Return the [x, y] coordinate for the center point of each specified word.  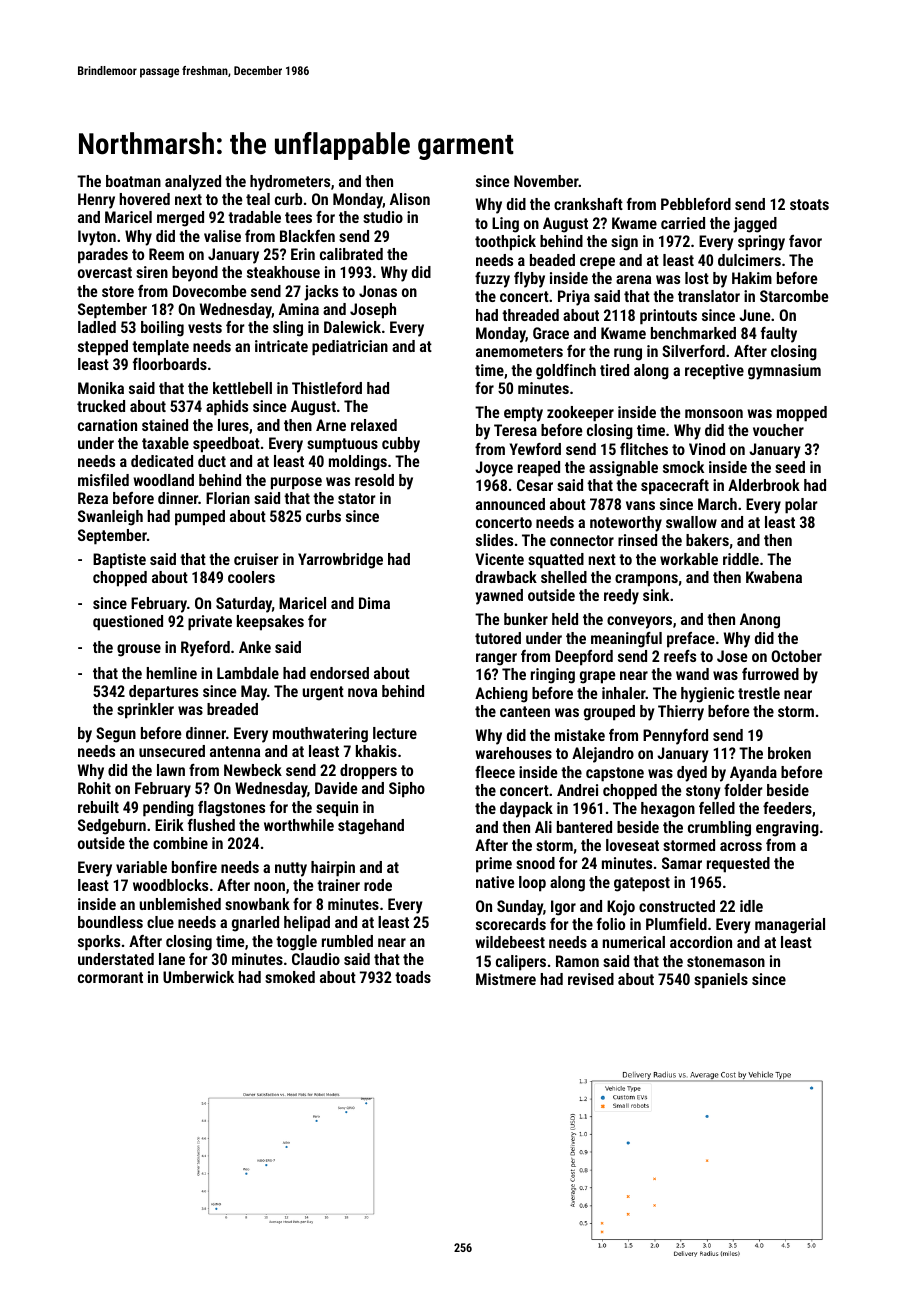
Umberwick [198, 977]
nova [362, 692]
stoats [809, 204]
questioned [128, 623]
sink [656, 595]
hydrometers [290, 183]
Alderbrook [764, 485]
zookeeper [580, 414]
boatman [133, 181]
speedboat [226, 445]
